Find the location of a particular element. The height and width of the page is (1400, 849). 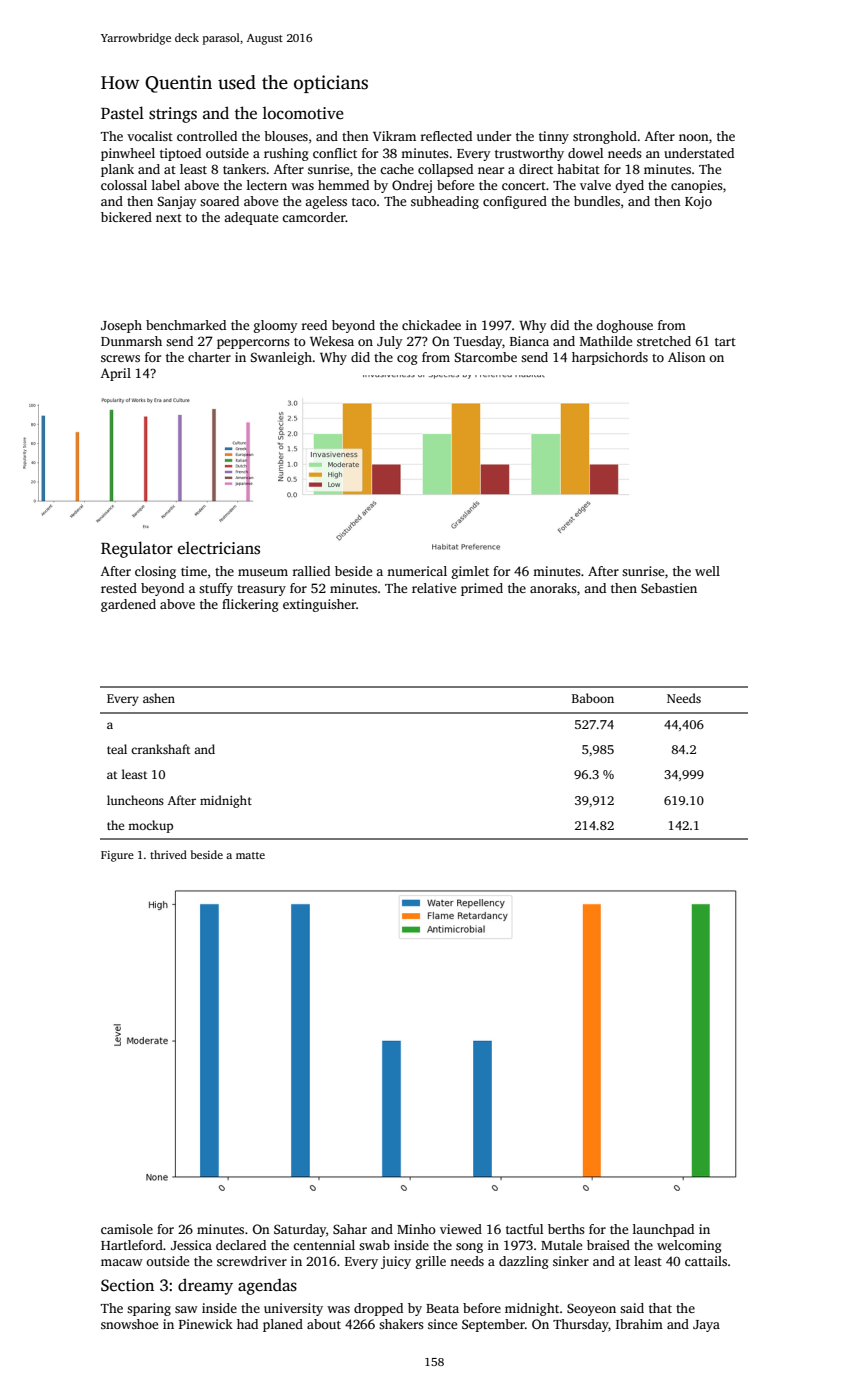

Jaya is located at coordinates (706, 1326).
